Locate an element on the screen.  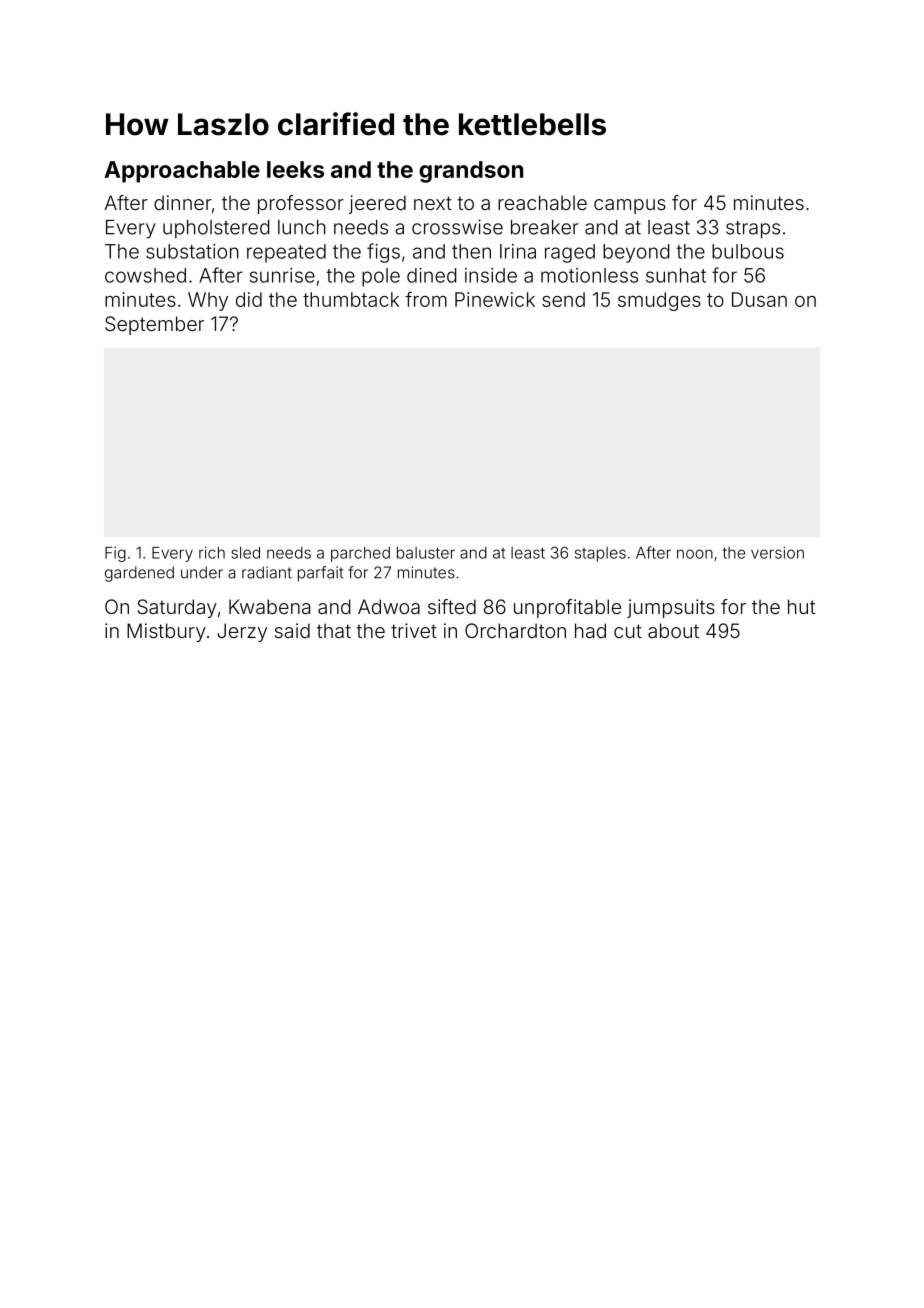
trivet is located at coordinates (414, 630).
